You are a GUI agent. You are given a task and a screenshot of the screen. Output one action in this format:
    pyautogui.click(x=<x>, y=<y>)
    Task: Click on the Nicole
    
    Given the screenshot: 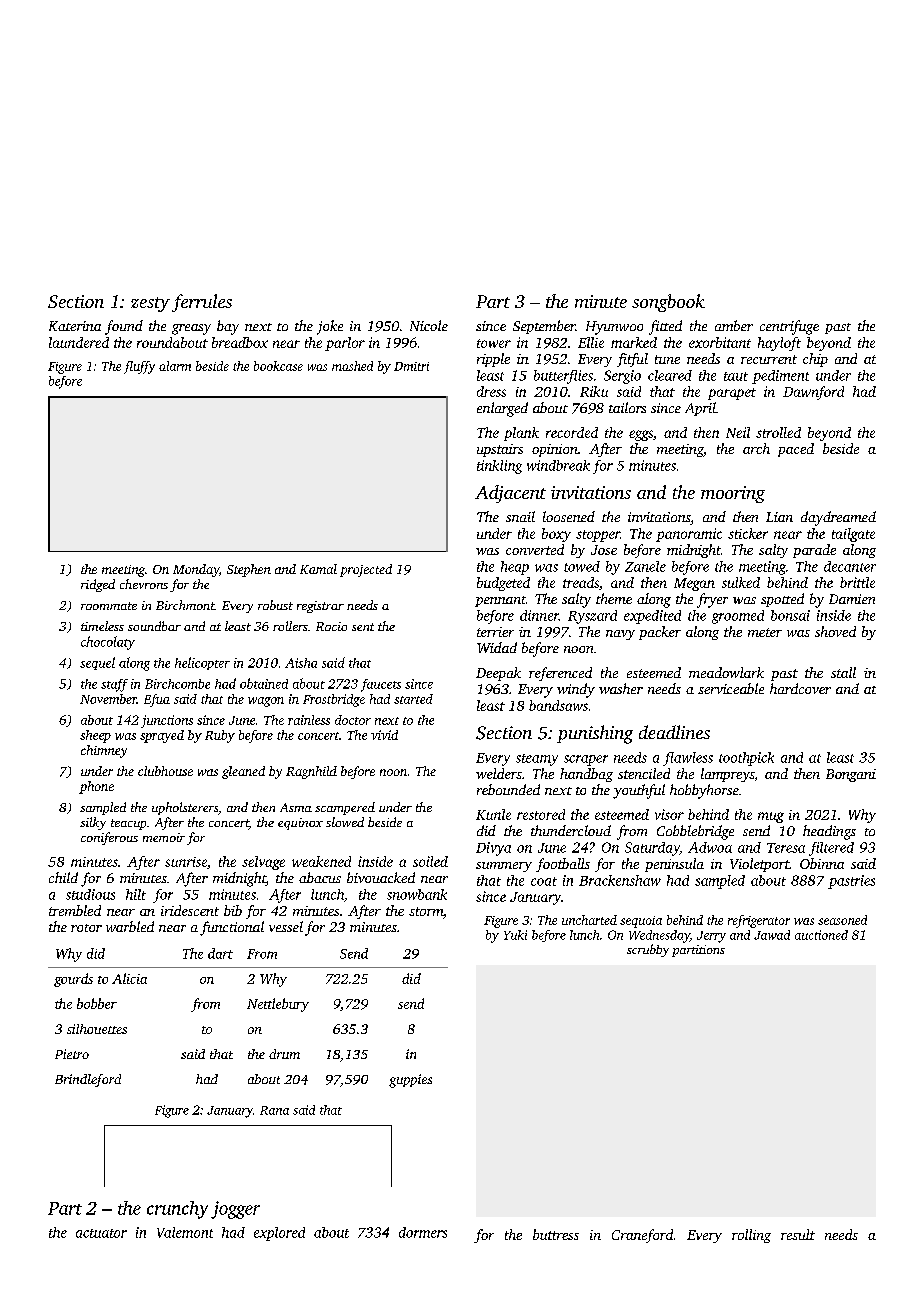 What is the action you would take?
    pyautogui.click(x=429, y=325)
